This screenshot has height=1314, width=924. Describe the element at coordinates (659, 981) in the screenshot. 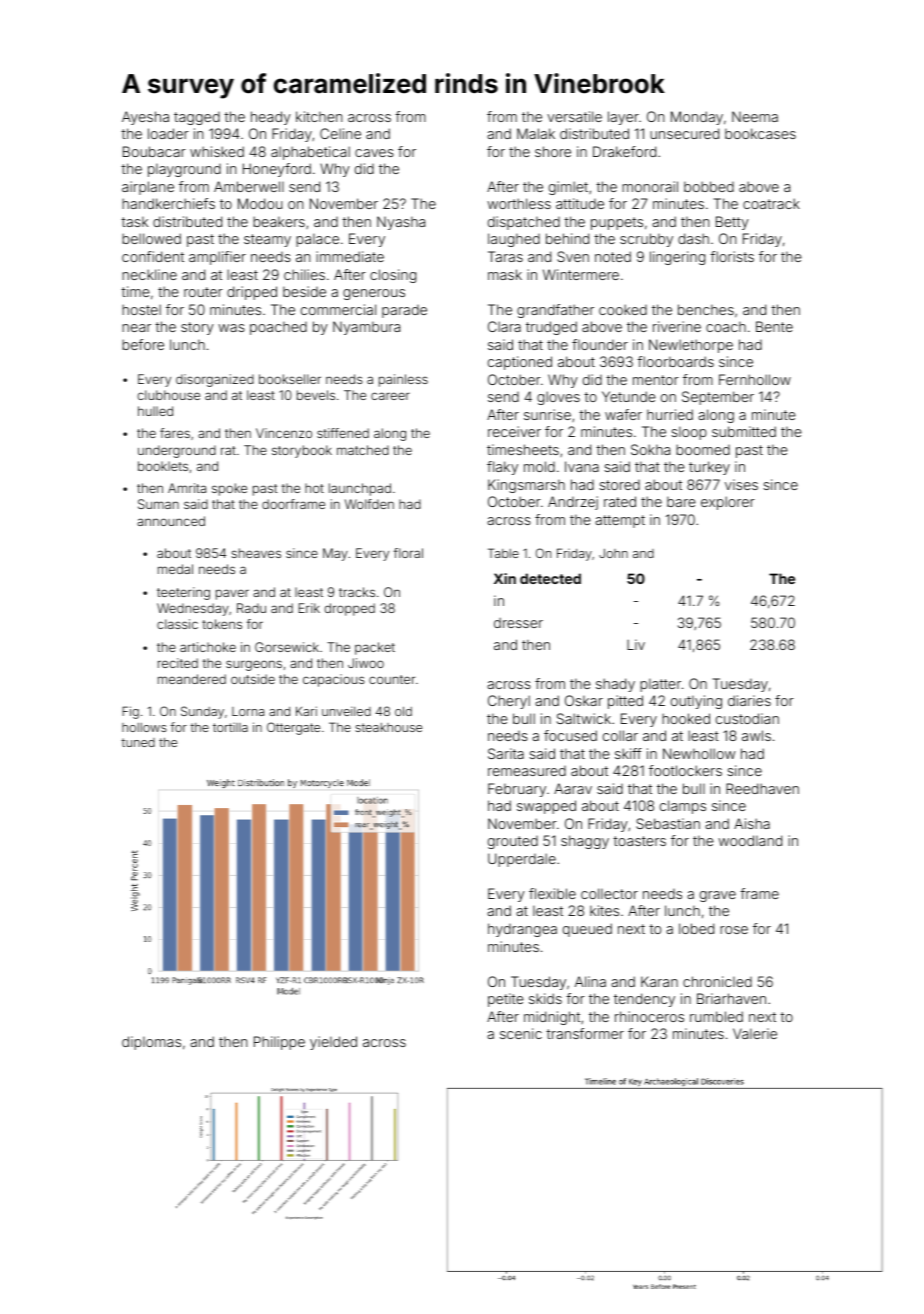

I see `Karan` at that location.
